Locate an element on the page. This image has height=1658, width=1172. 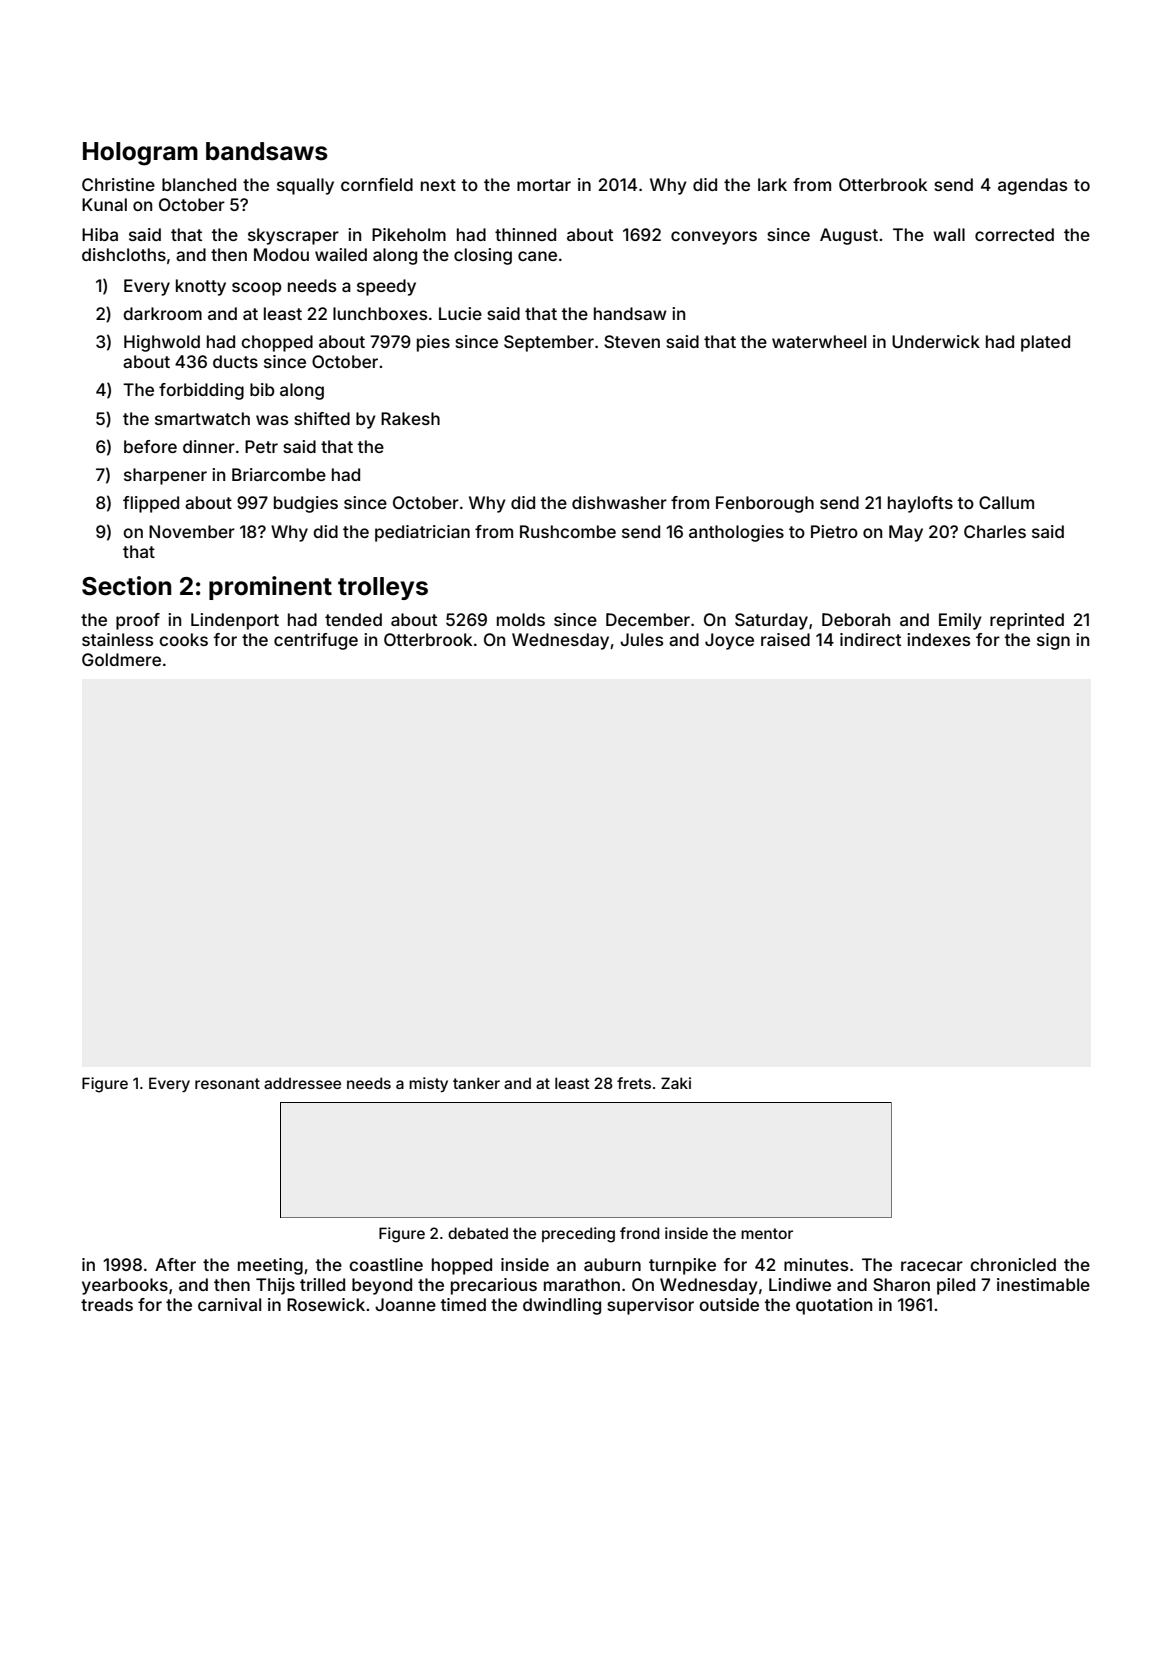
before is located at coordinates (150, 446).
